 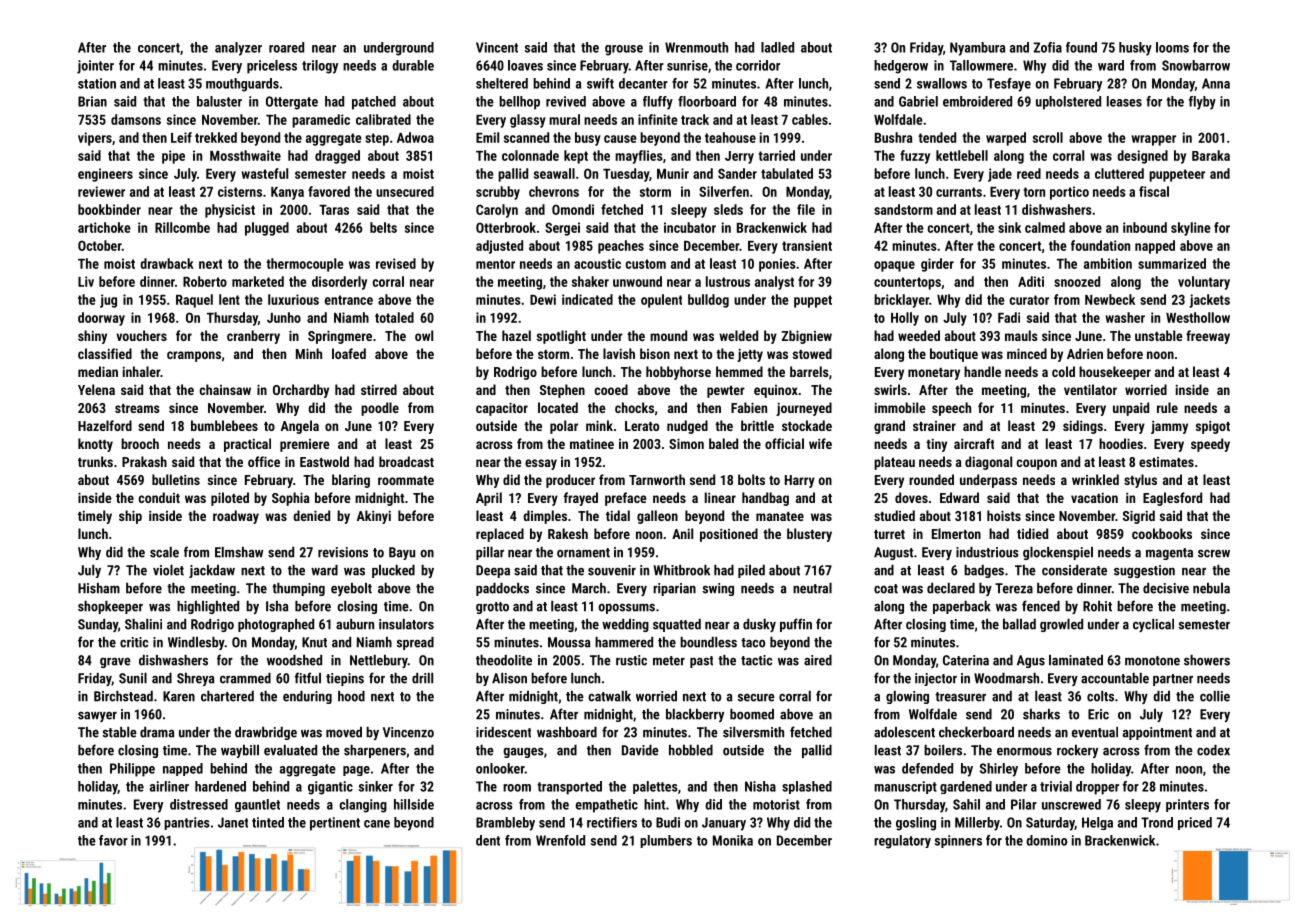 I want to click on Alison, so click(x=509, y=678).
